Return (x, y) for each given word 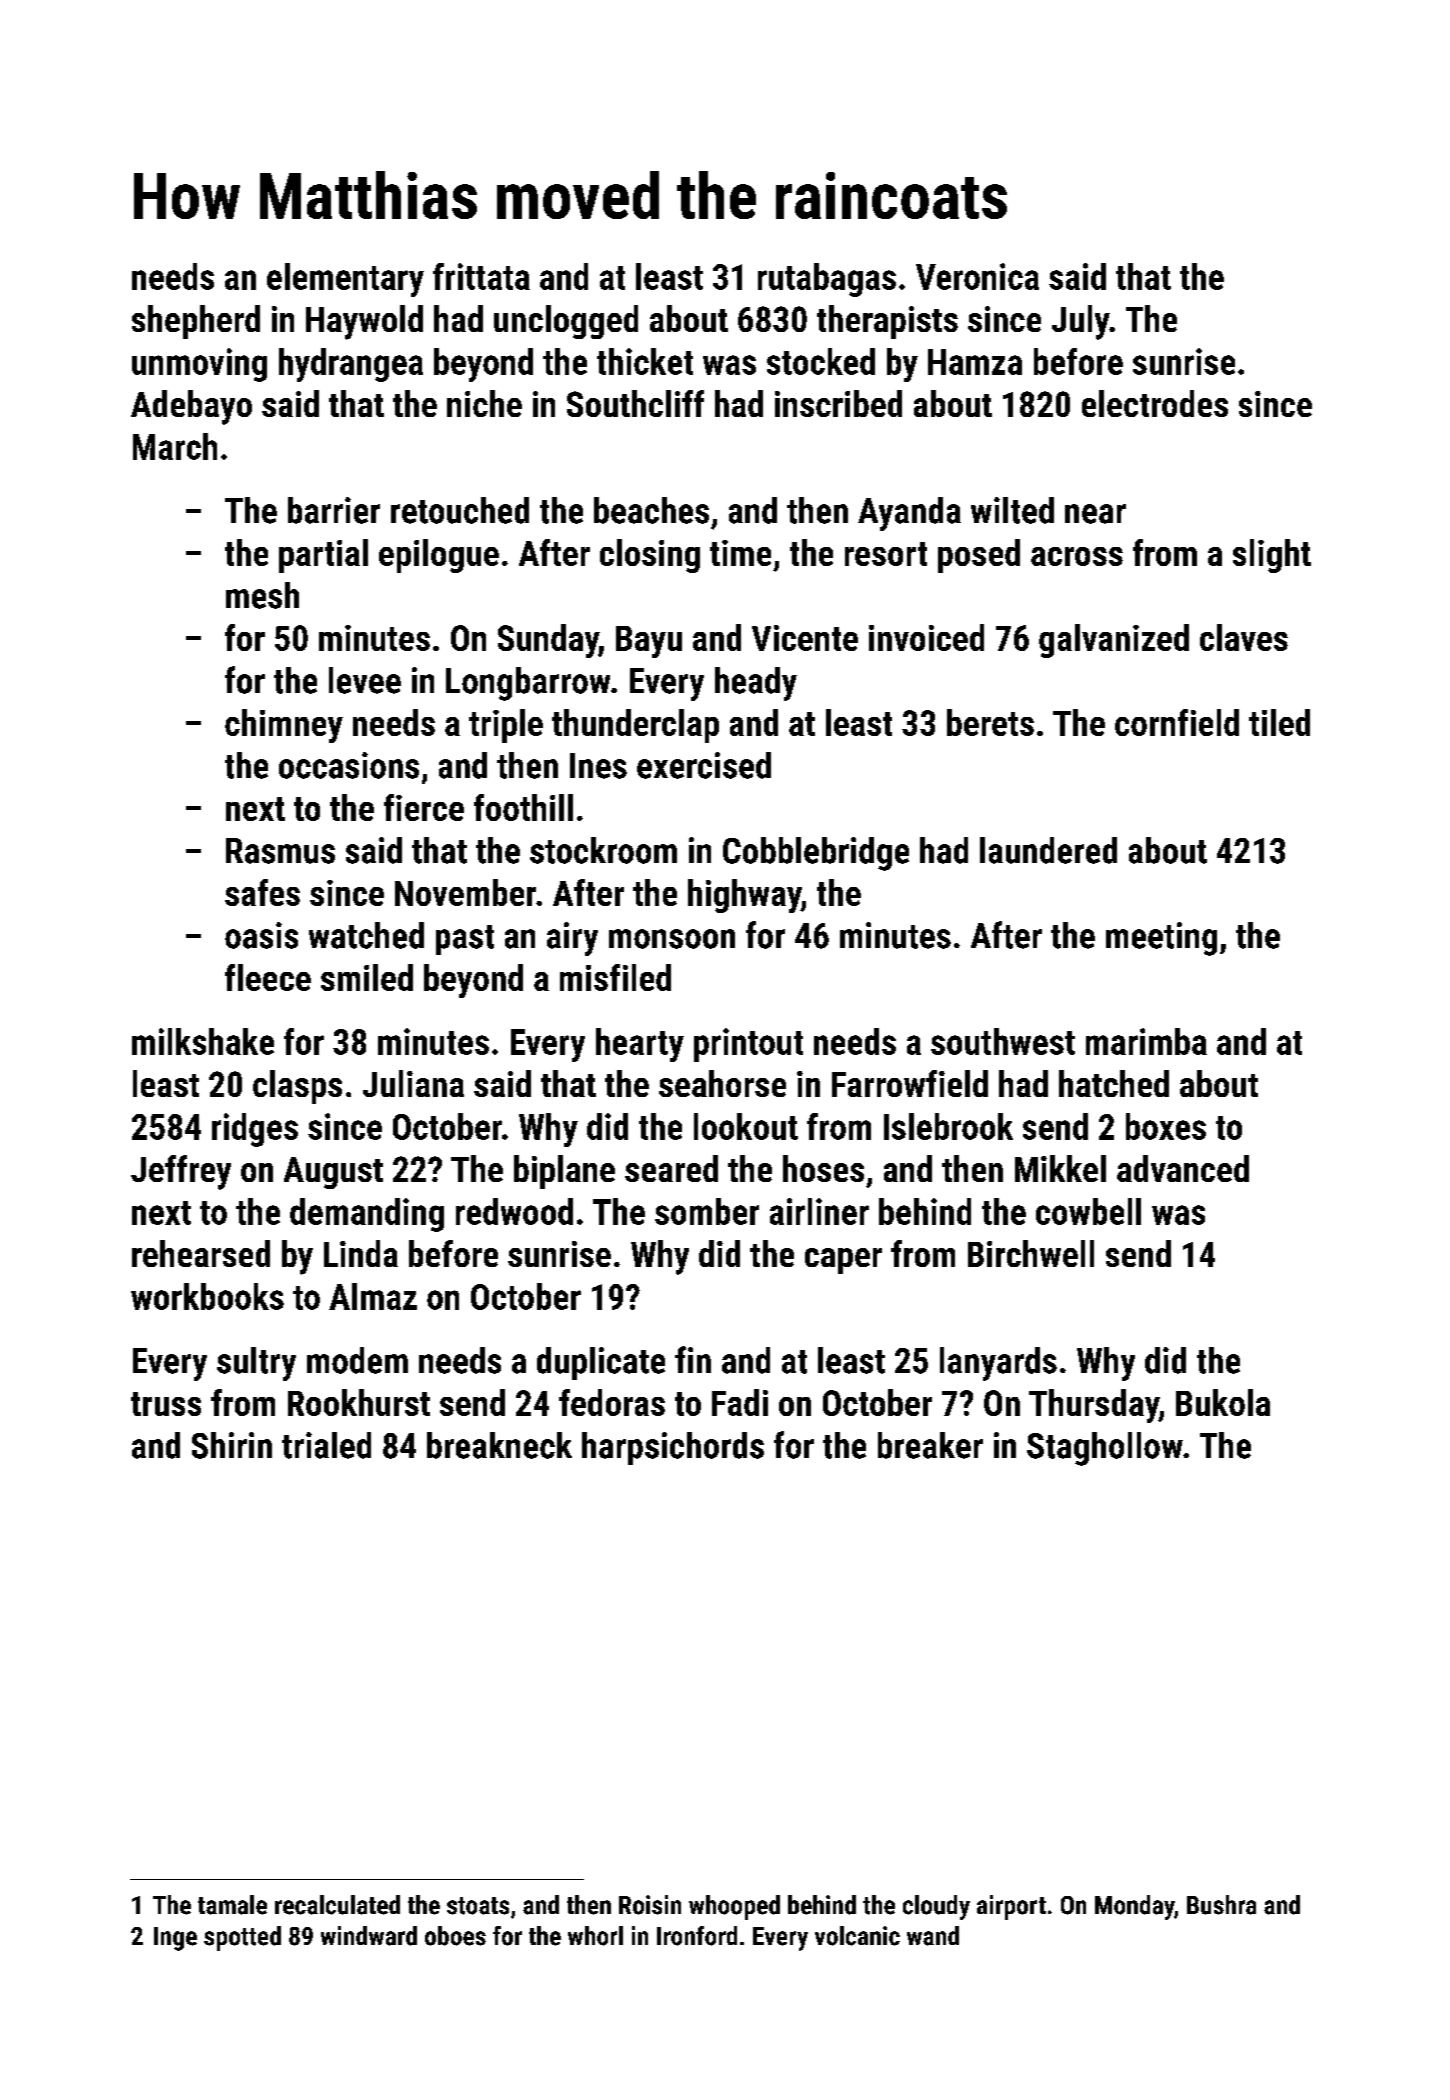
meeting (1161, 939)
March (175, 446)
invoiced (926, 637)
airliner (819, 1211)
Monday (1134, 1907)
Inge (175, 1939)
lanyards (998, 1364)
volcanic (857, 1936)
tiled (1279, 722)
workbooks (207, 1296)
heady (756, 684)
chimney (284, 726)
